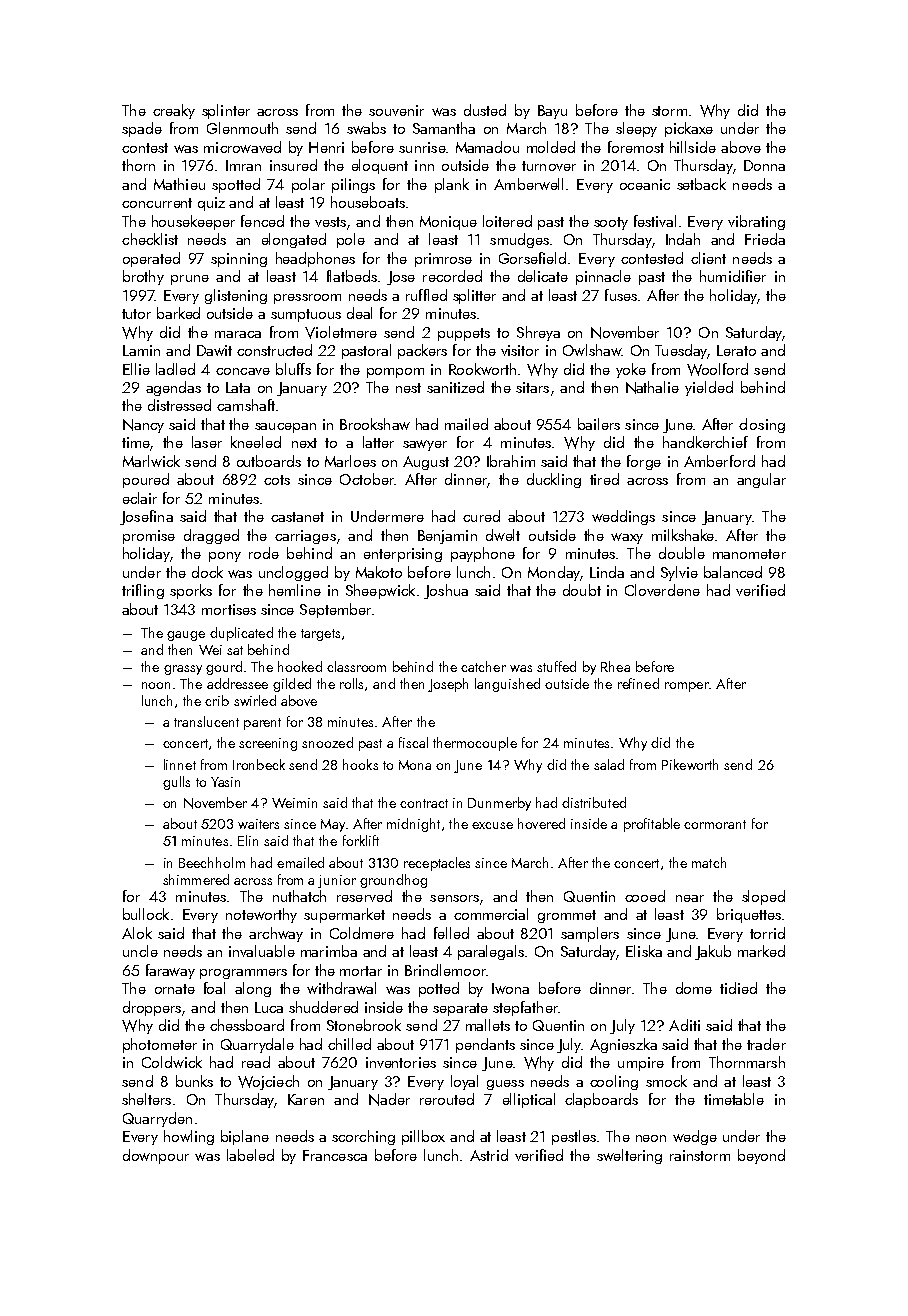 This image has height=1316, width=908. Describe the element at coordinates (174, 111) in the image. I see `creaky` at that location.
